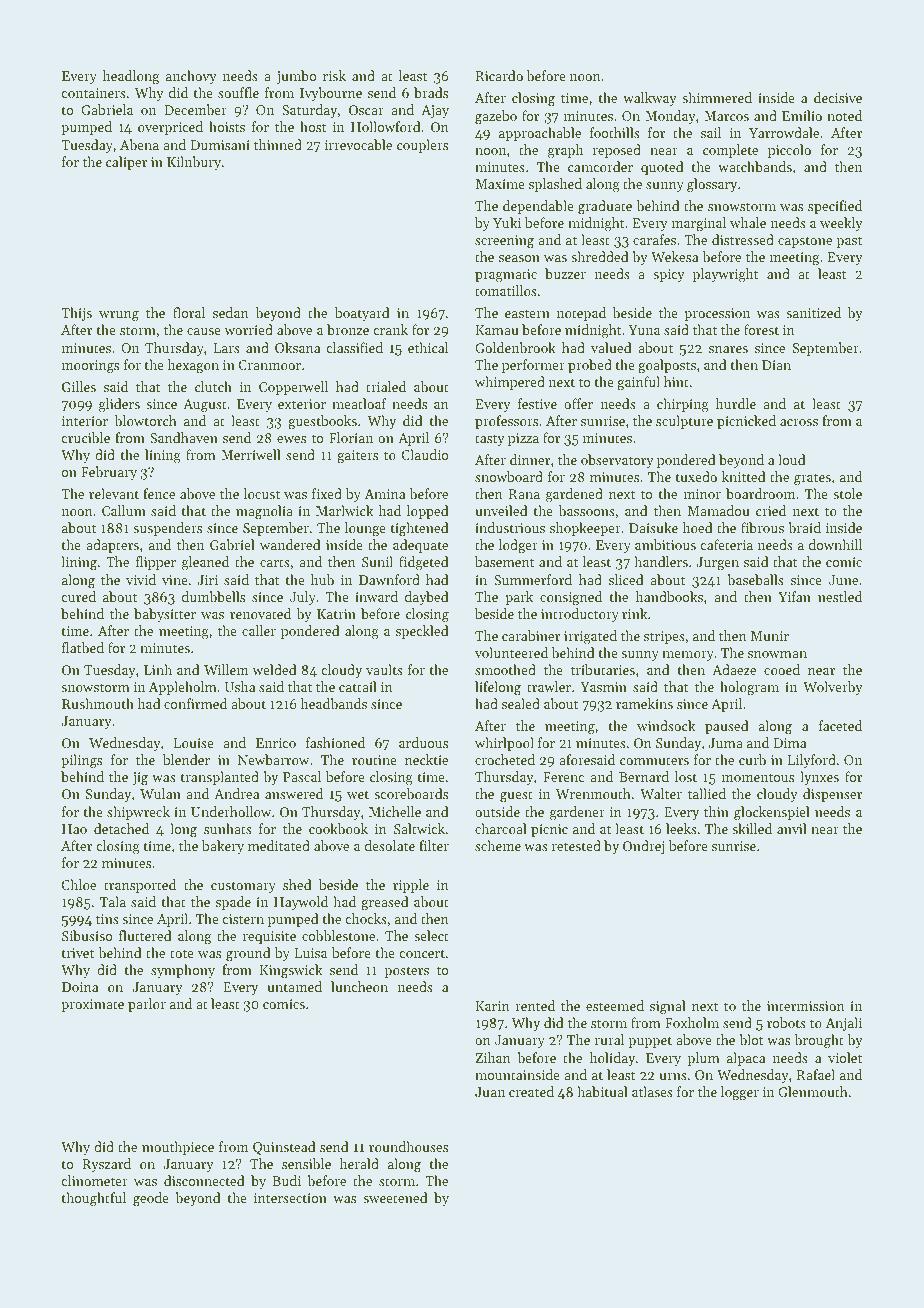 The width and height of the image is (924, 1308). What do you see at coordinates (805, 242) in the image?
I see `capstone` at bounding box center [805, 242].
